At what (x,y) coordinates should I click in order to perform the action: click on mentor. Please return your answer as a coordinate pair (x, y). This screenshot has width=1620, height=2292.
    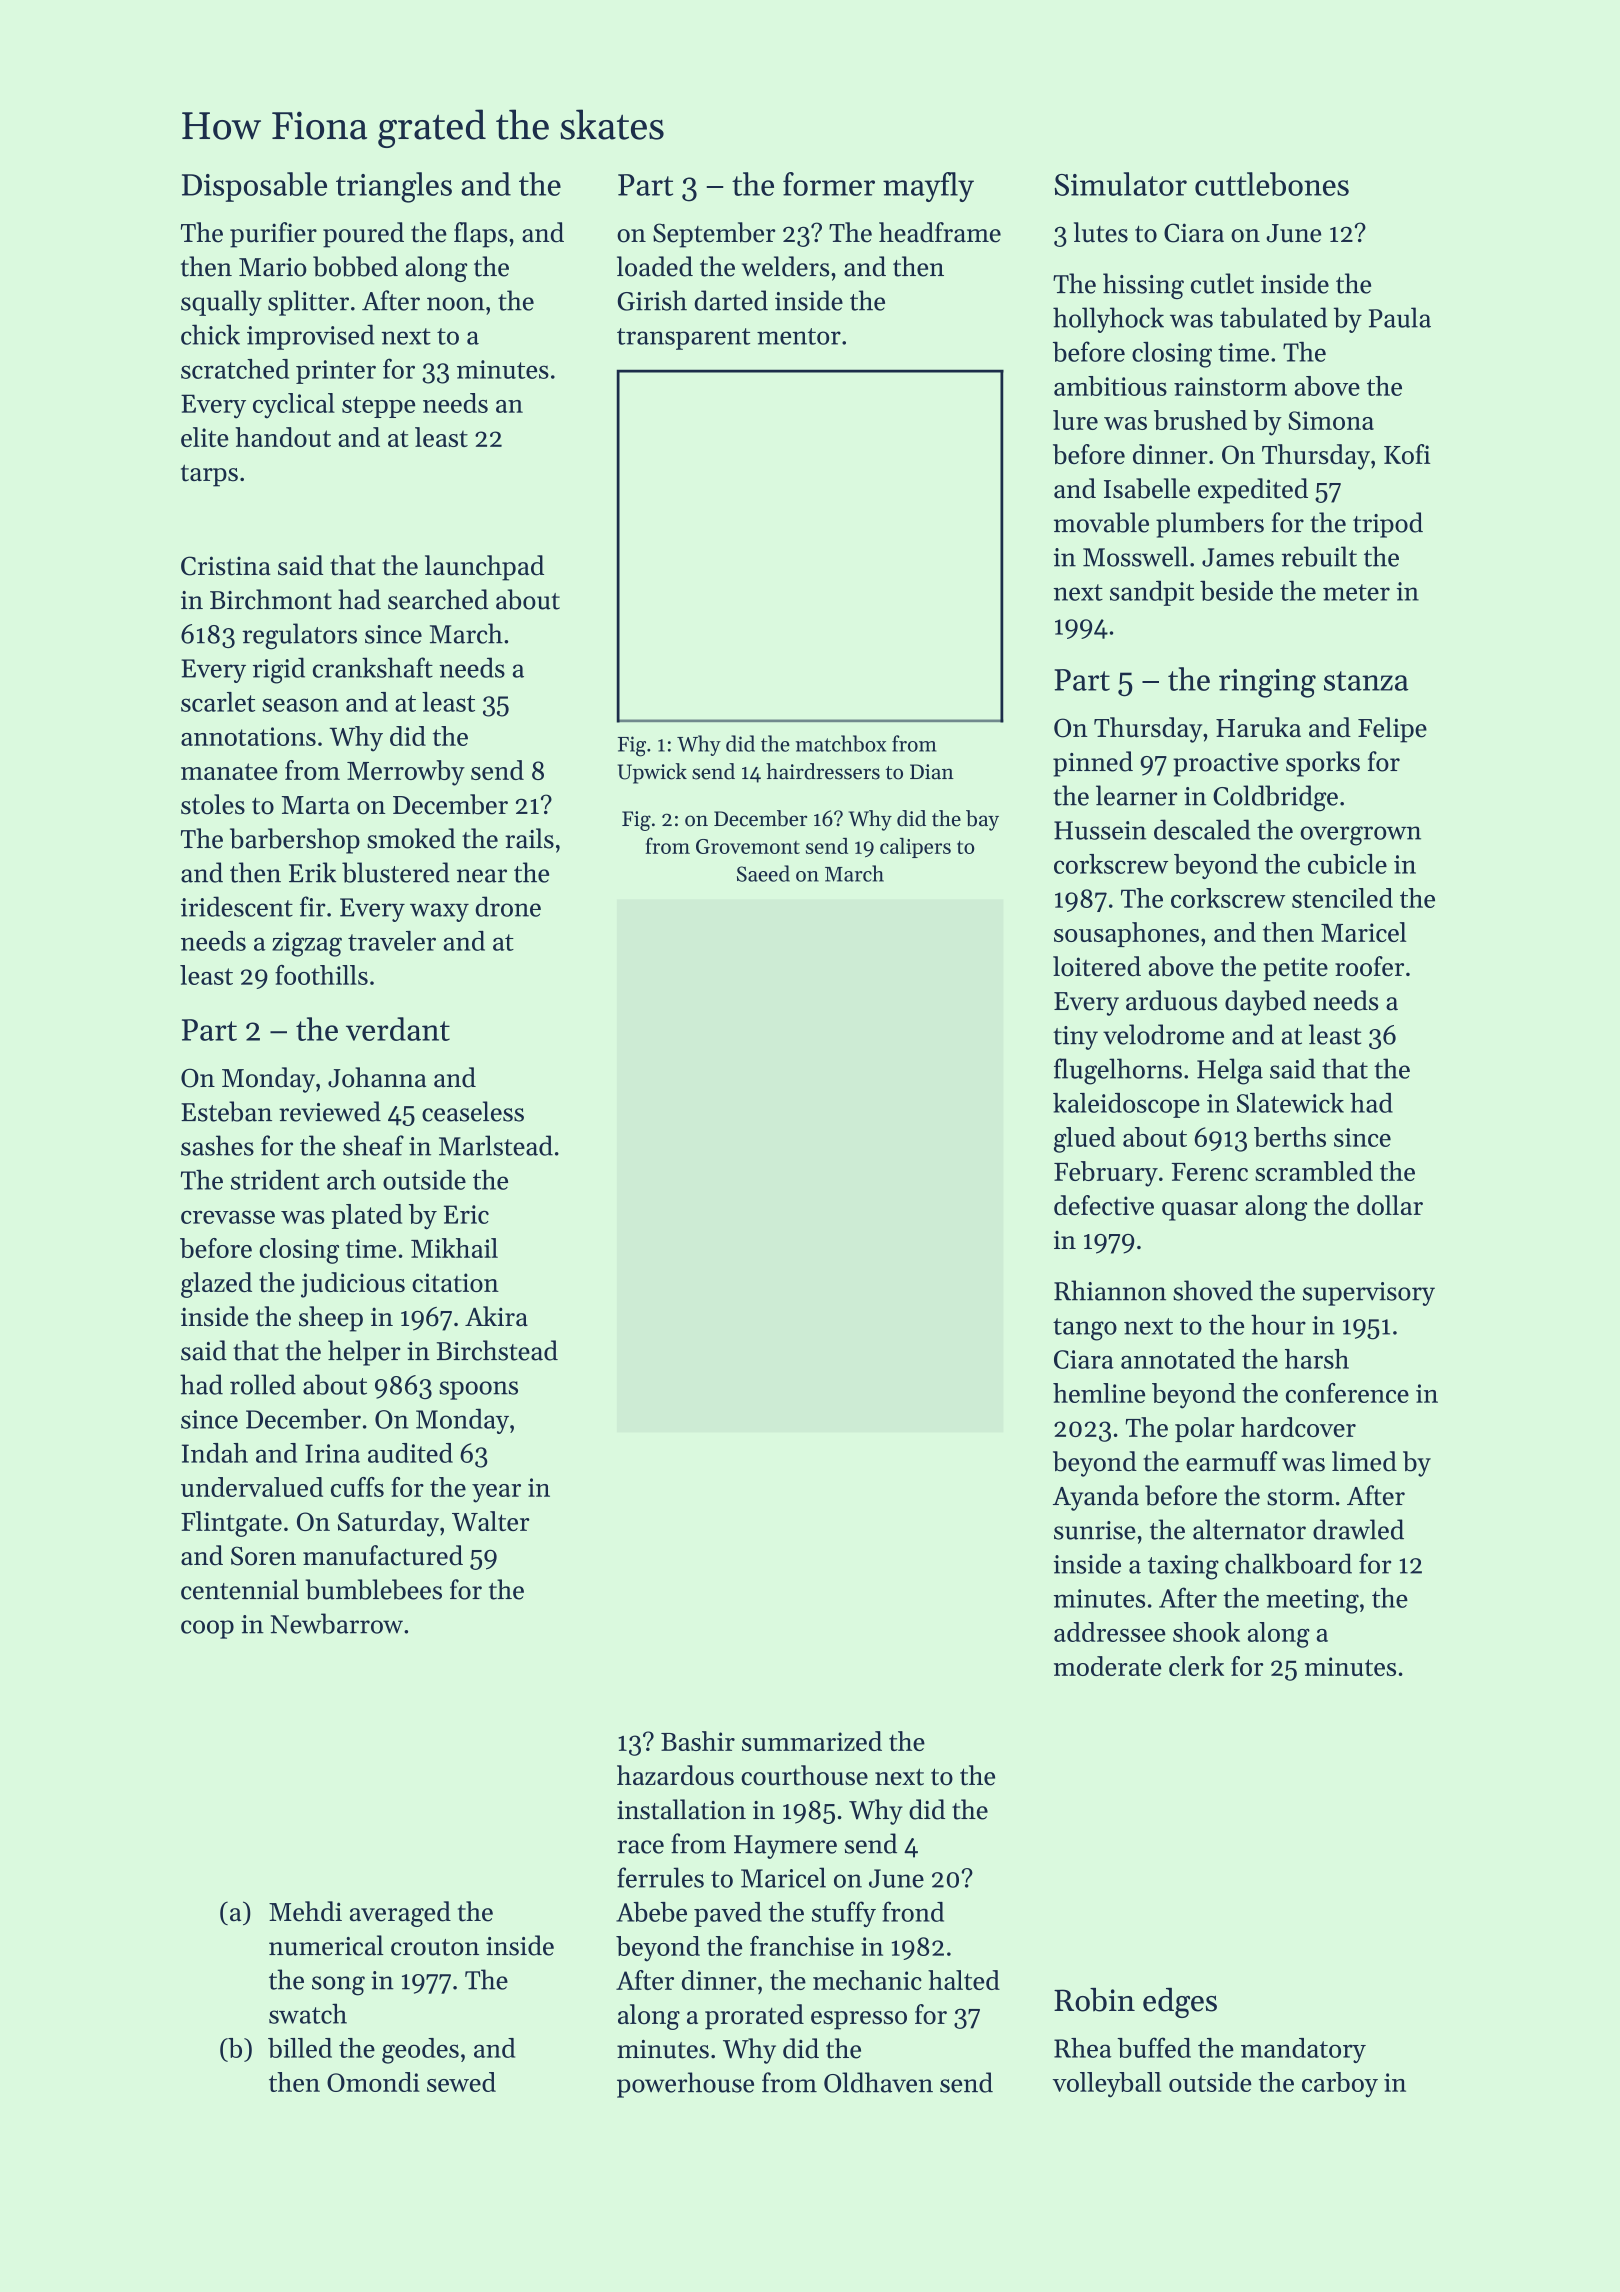
    Looking at the image, I should click on (799, 336).
